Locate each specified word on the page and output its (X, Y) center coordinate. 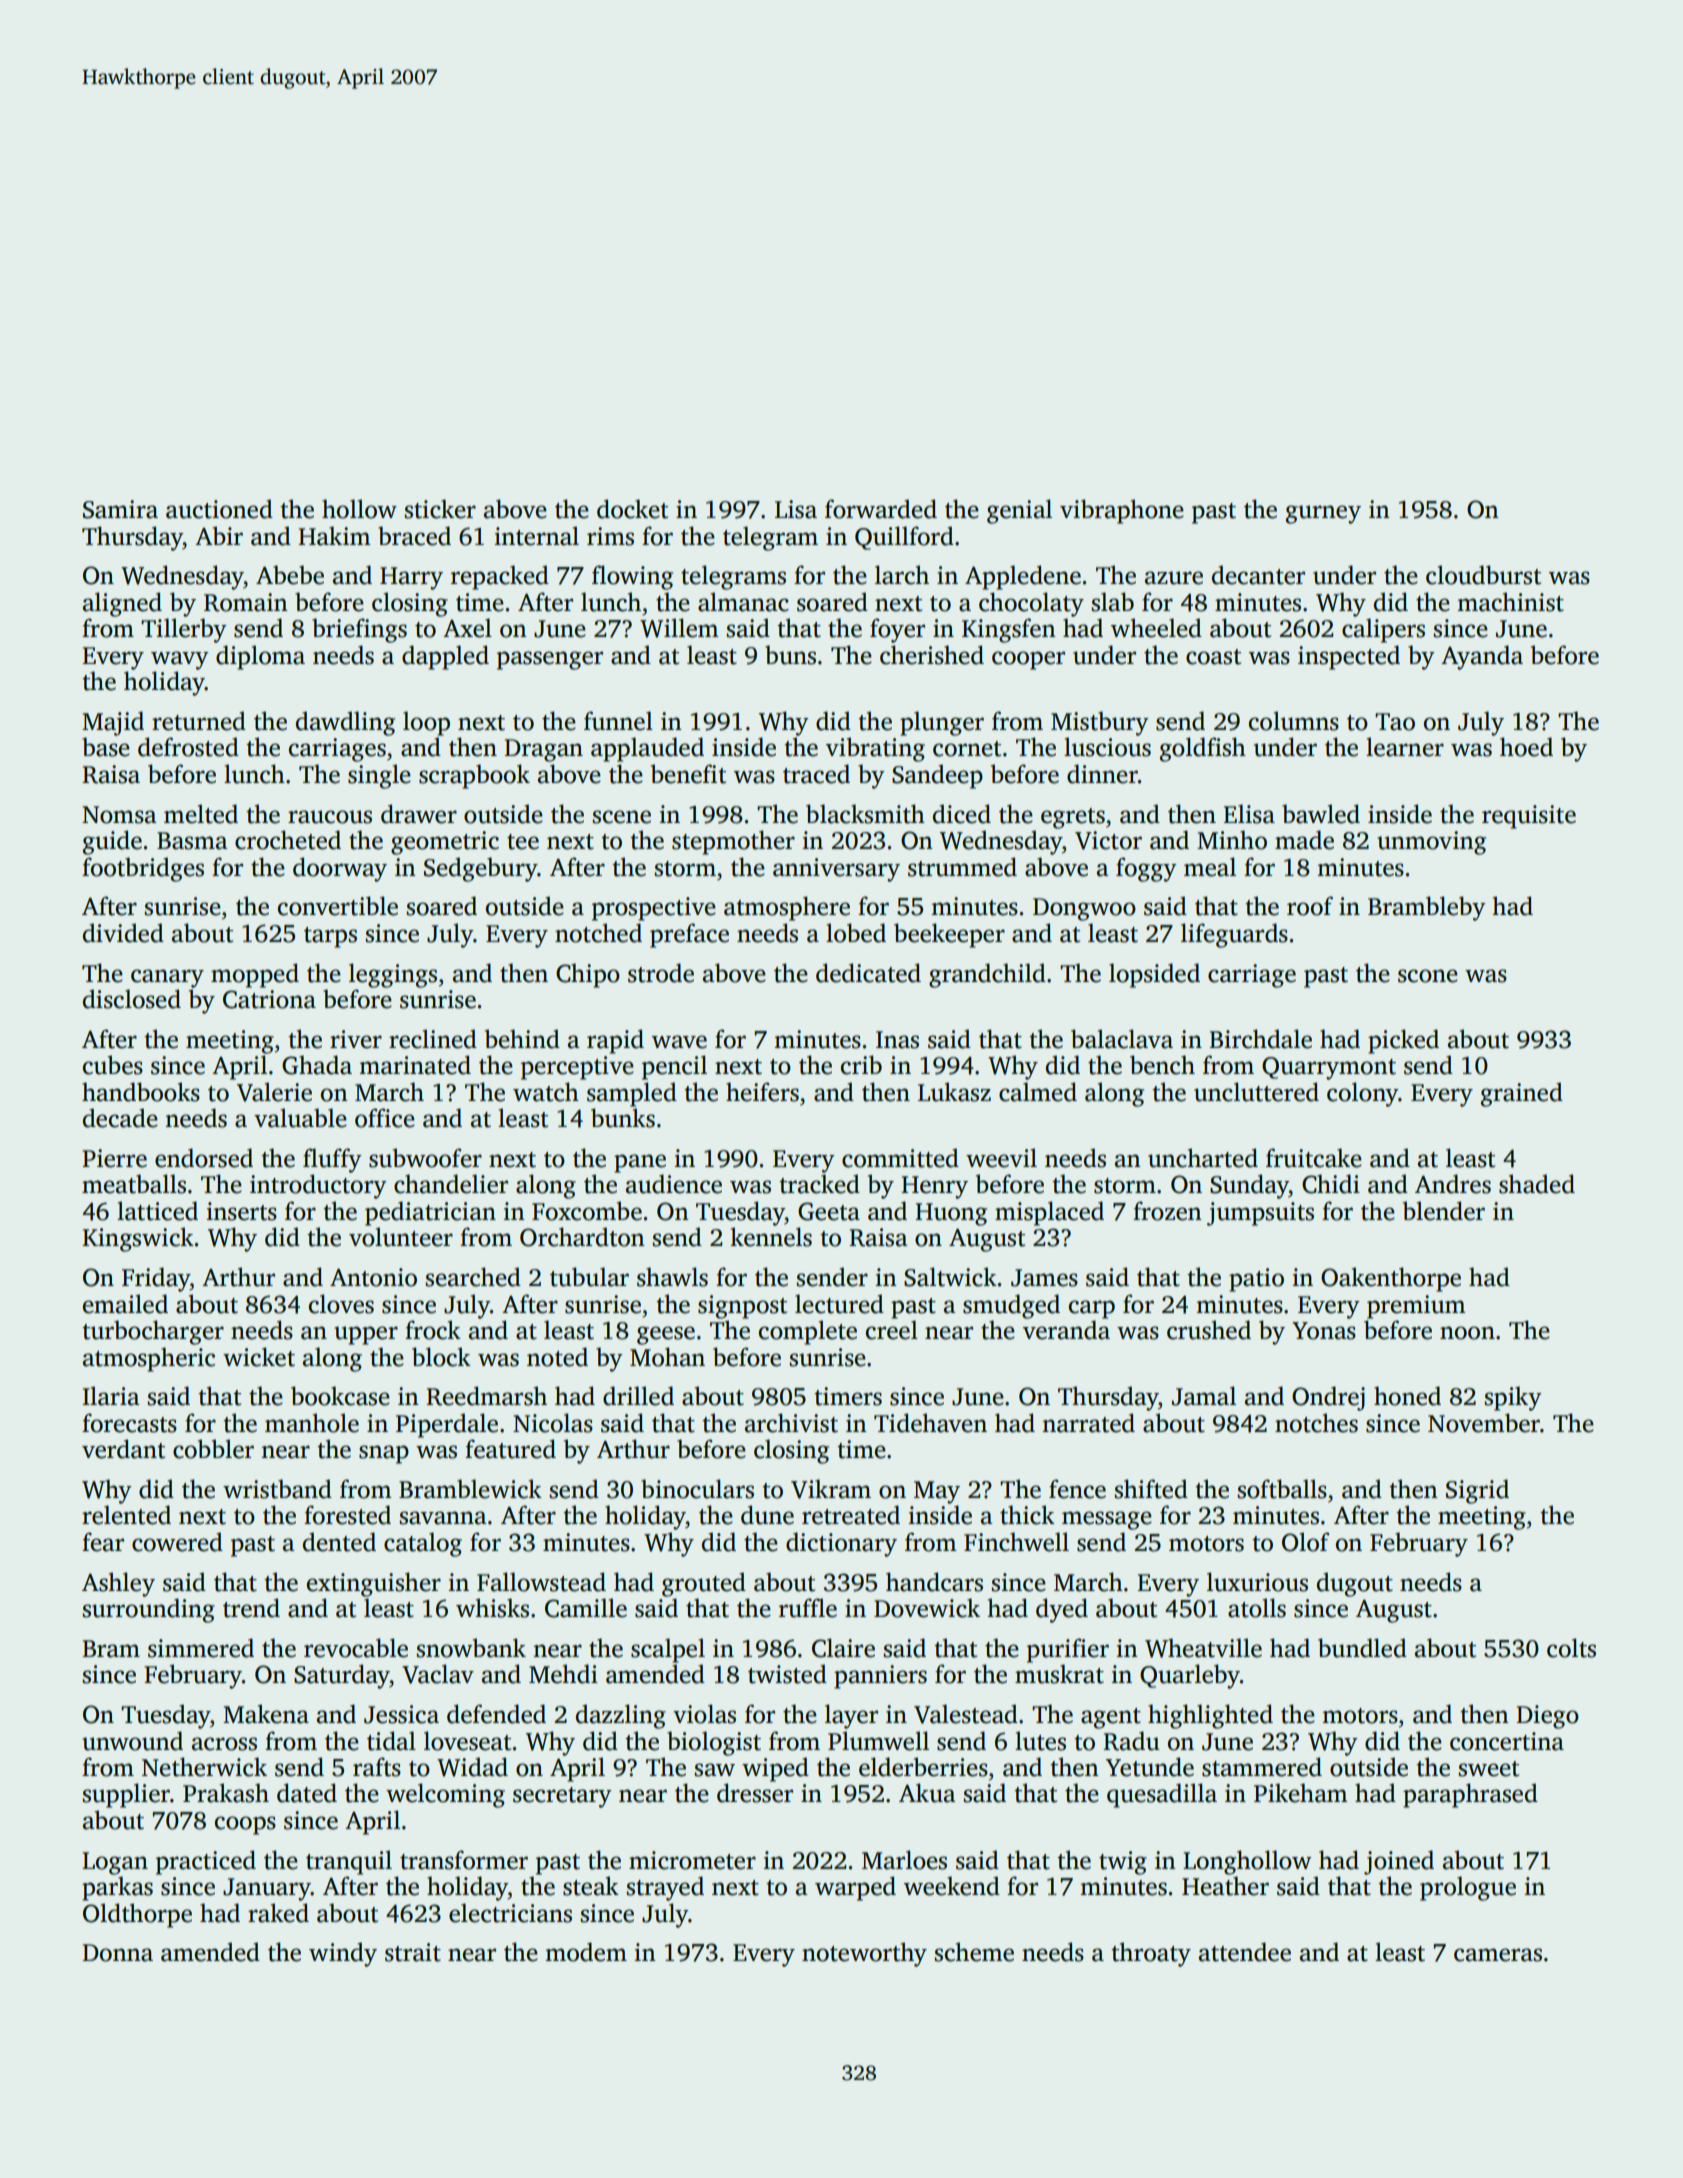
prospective (654, 909)
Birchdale (1260, 1039)
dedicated (868, 973)
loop (426, 723)
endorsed (204, 1158)
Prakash (226, 1793)
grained (1522, 1094)
